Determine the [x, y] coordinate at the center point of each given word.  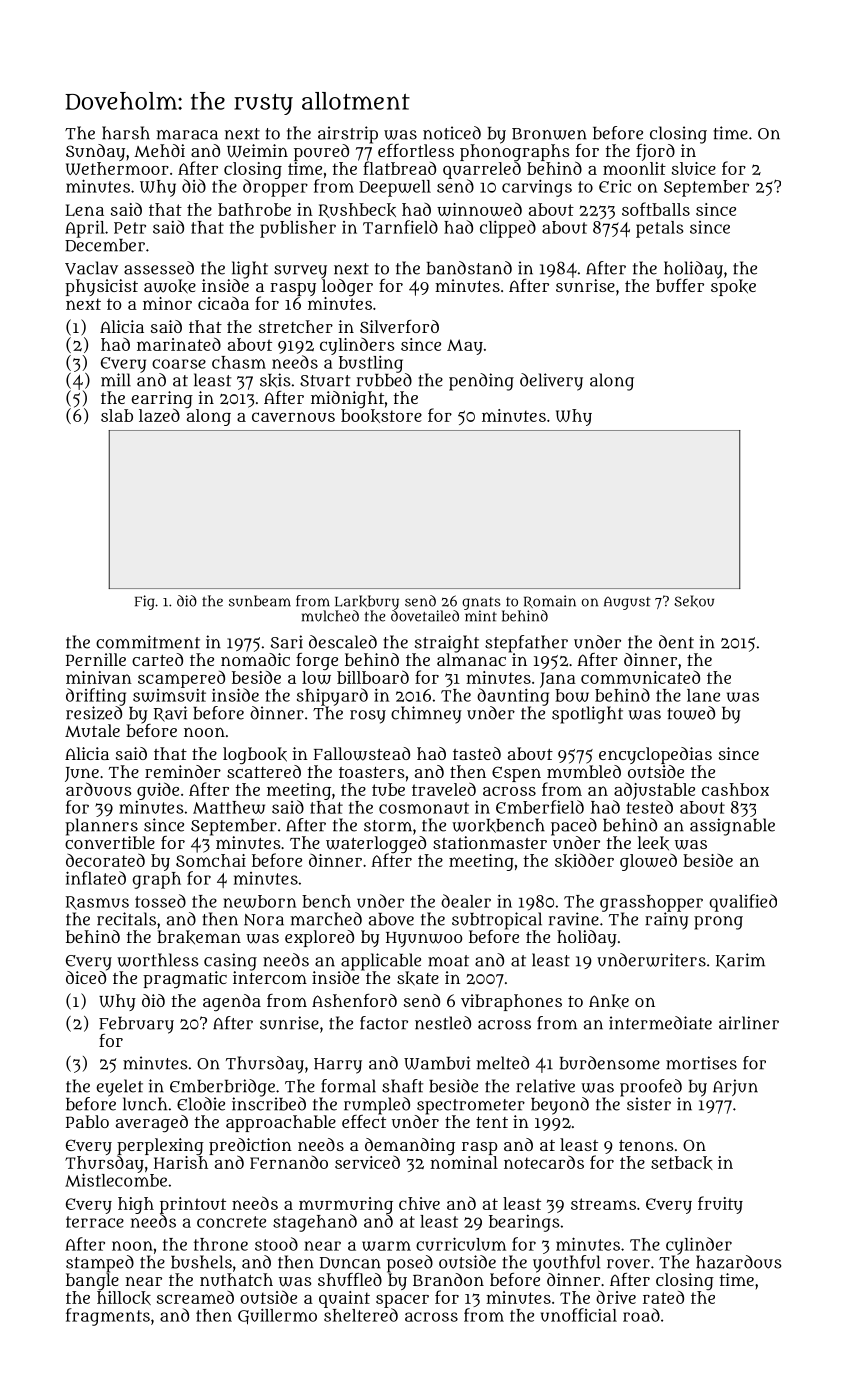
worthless [157, 960]
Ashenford [354, 1000]
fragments [108, 1317]
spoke [733, 287]
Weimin [257, 151]
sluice [694, 168]
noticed [452, 133]
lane [703, 695]
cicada [223, 303]
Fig [145, 602]
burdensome [610, 1063]
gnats [481, 603]
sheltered [361, 1315]
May [465, 347]
